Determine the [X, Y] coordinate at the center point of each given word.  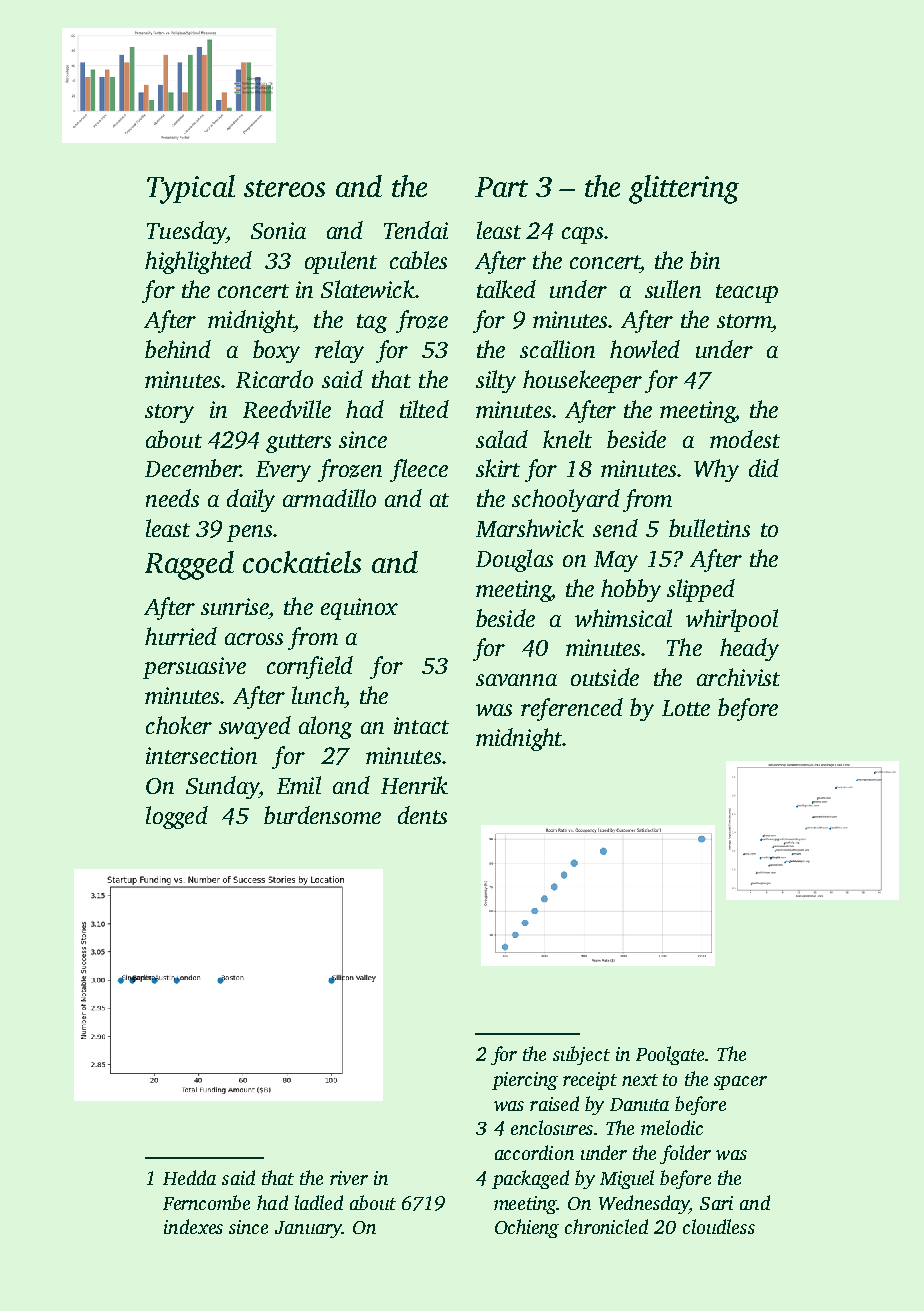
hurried [181, 636]
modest [745, 439]
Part [501, 187]
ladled [319, 1202]
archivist [738, 677]
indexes [193, 1226]
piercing [525, 1081]
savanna [516, 680]
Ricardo [274, 379]
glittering [684, 189]
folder [685, 1154]
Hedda [189, 1177]
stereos [284, 188]
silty [496, 381]
